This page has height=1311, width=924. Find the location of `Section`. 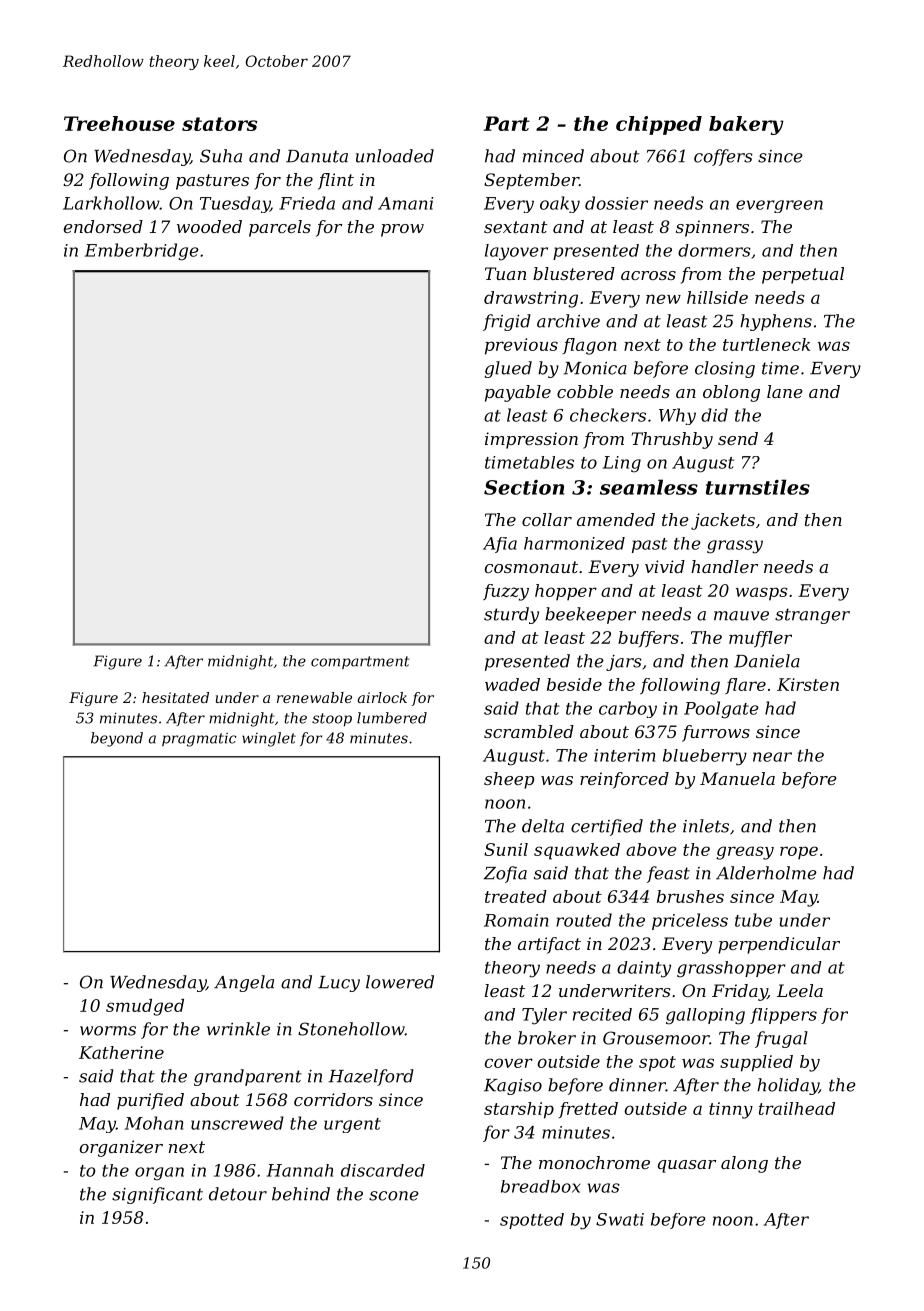

Section is located at coordinates (524, 487).
